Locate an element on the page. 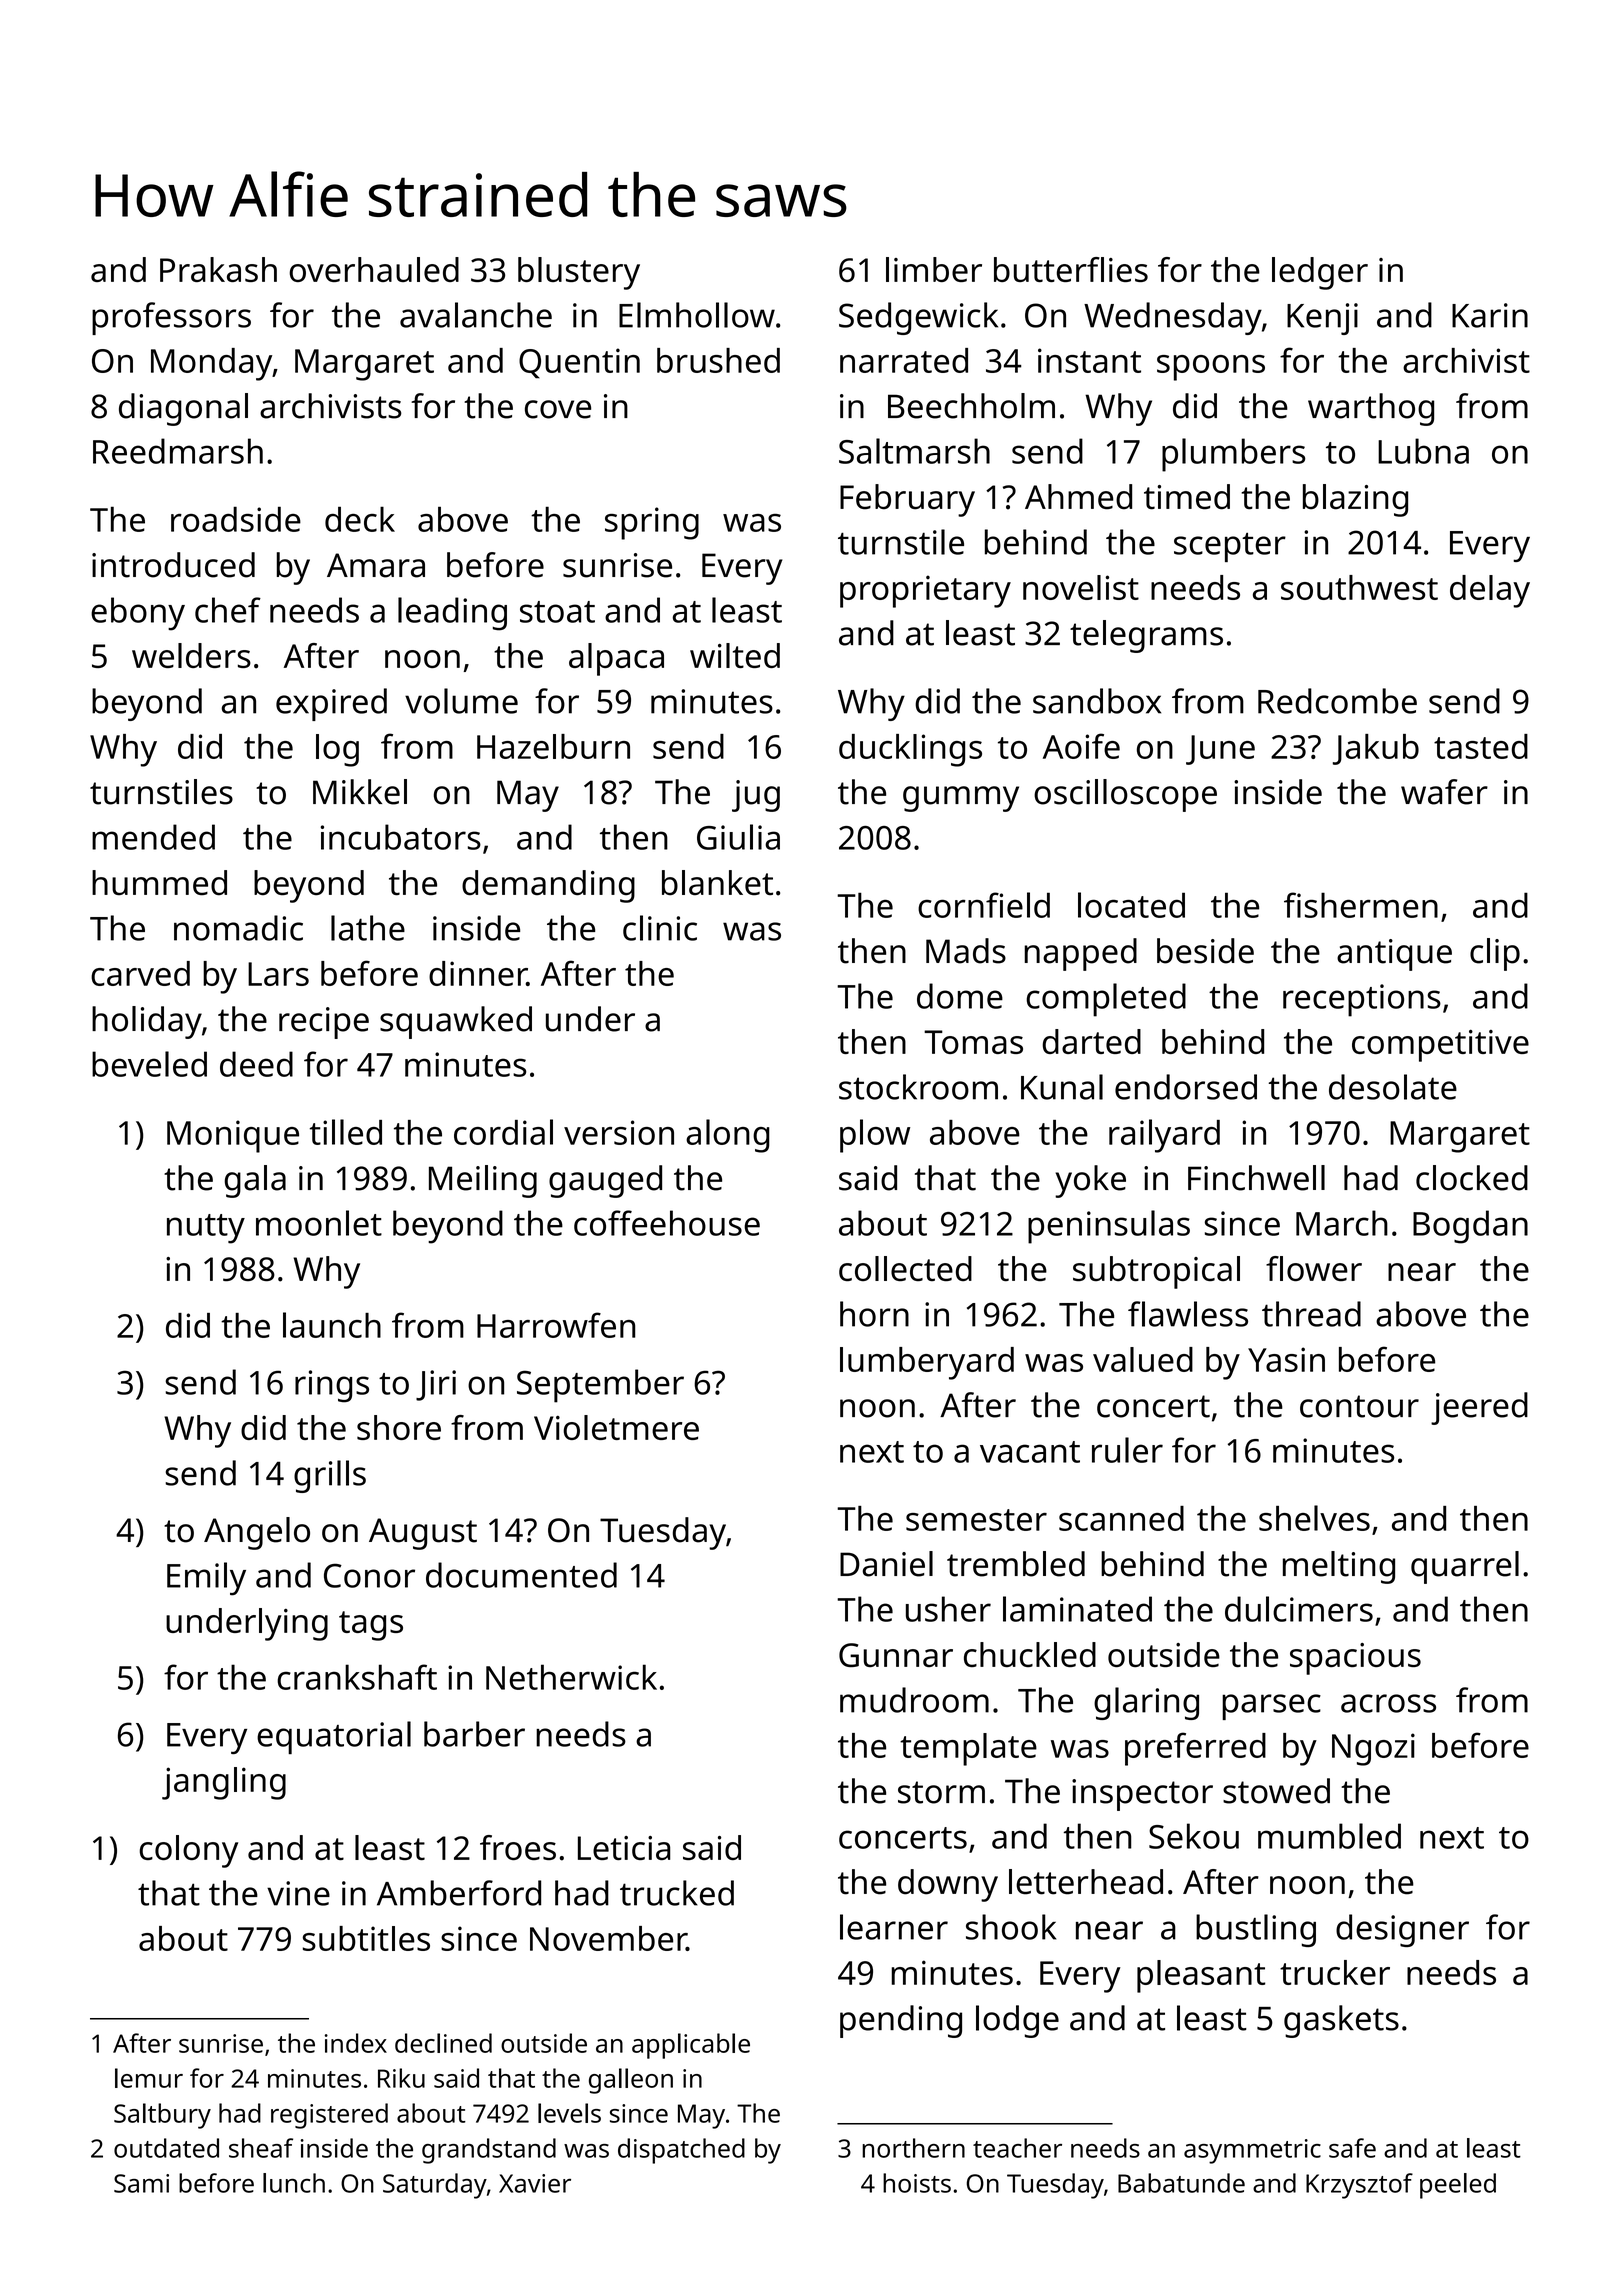  September is located at coordinates (600, 1386).
